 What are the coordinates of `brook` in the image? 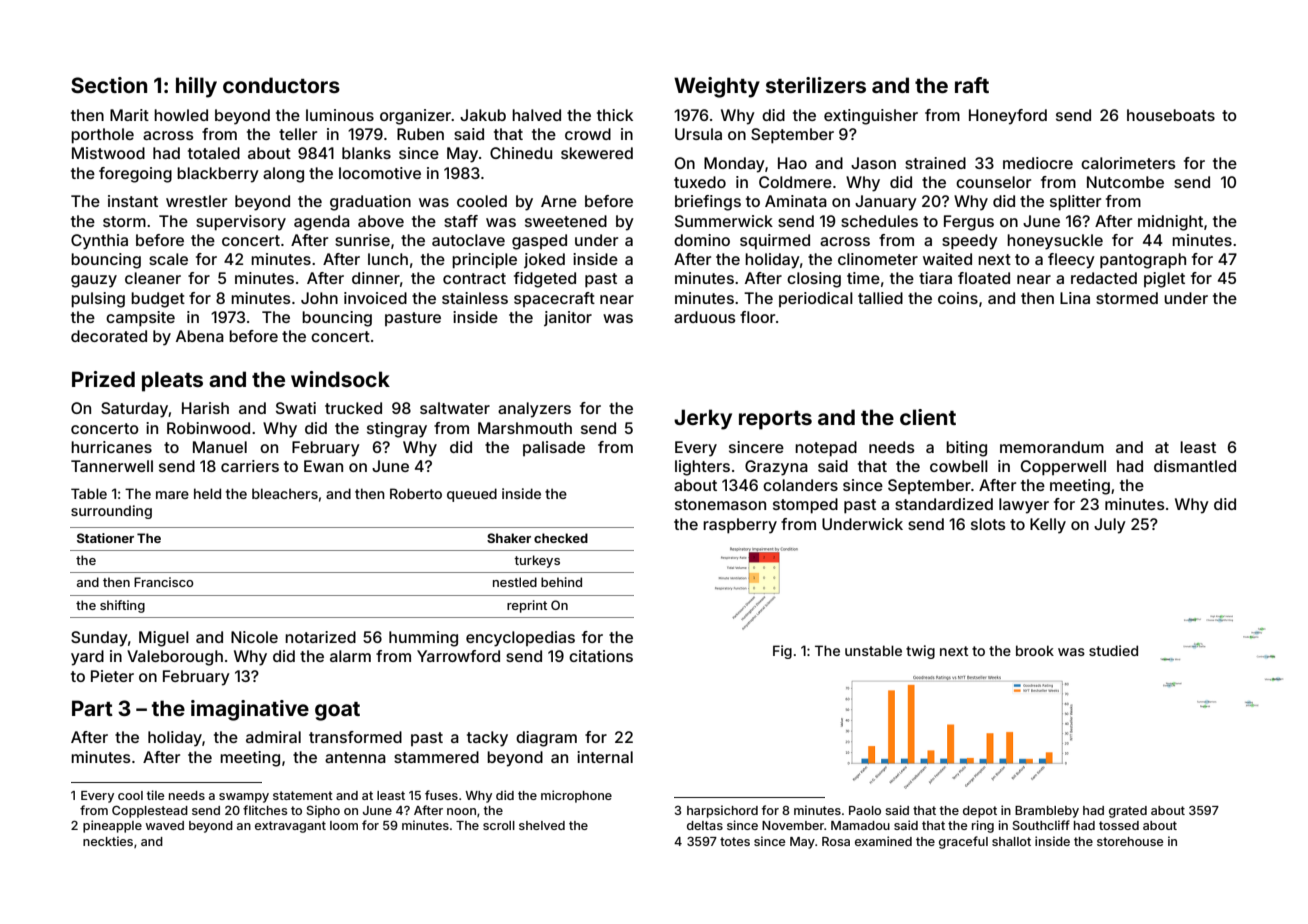 It's located at (1035, 650).
